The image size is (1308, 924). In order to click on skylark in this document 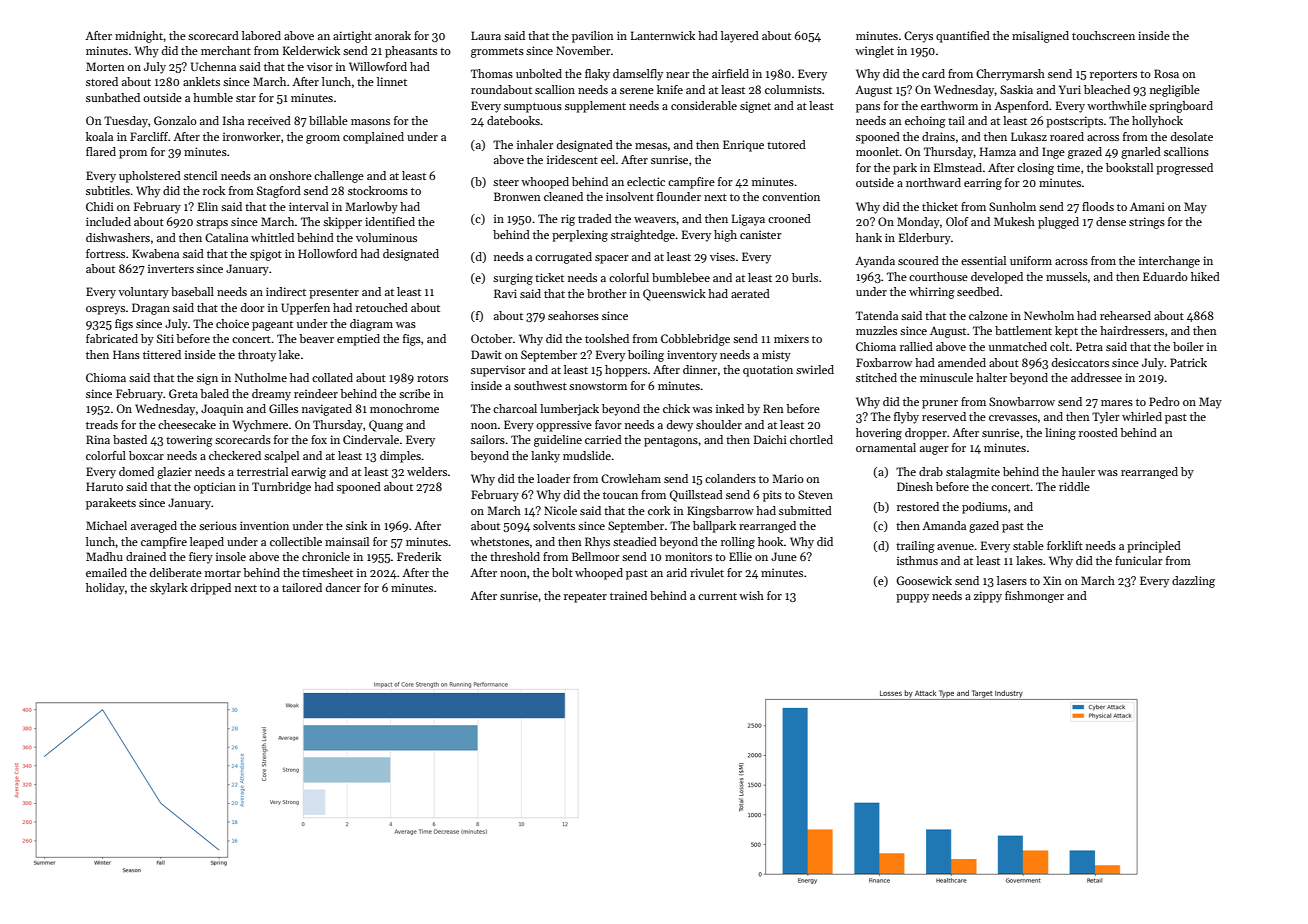, I will do `click(169, 589)`.
